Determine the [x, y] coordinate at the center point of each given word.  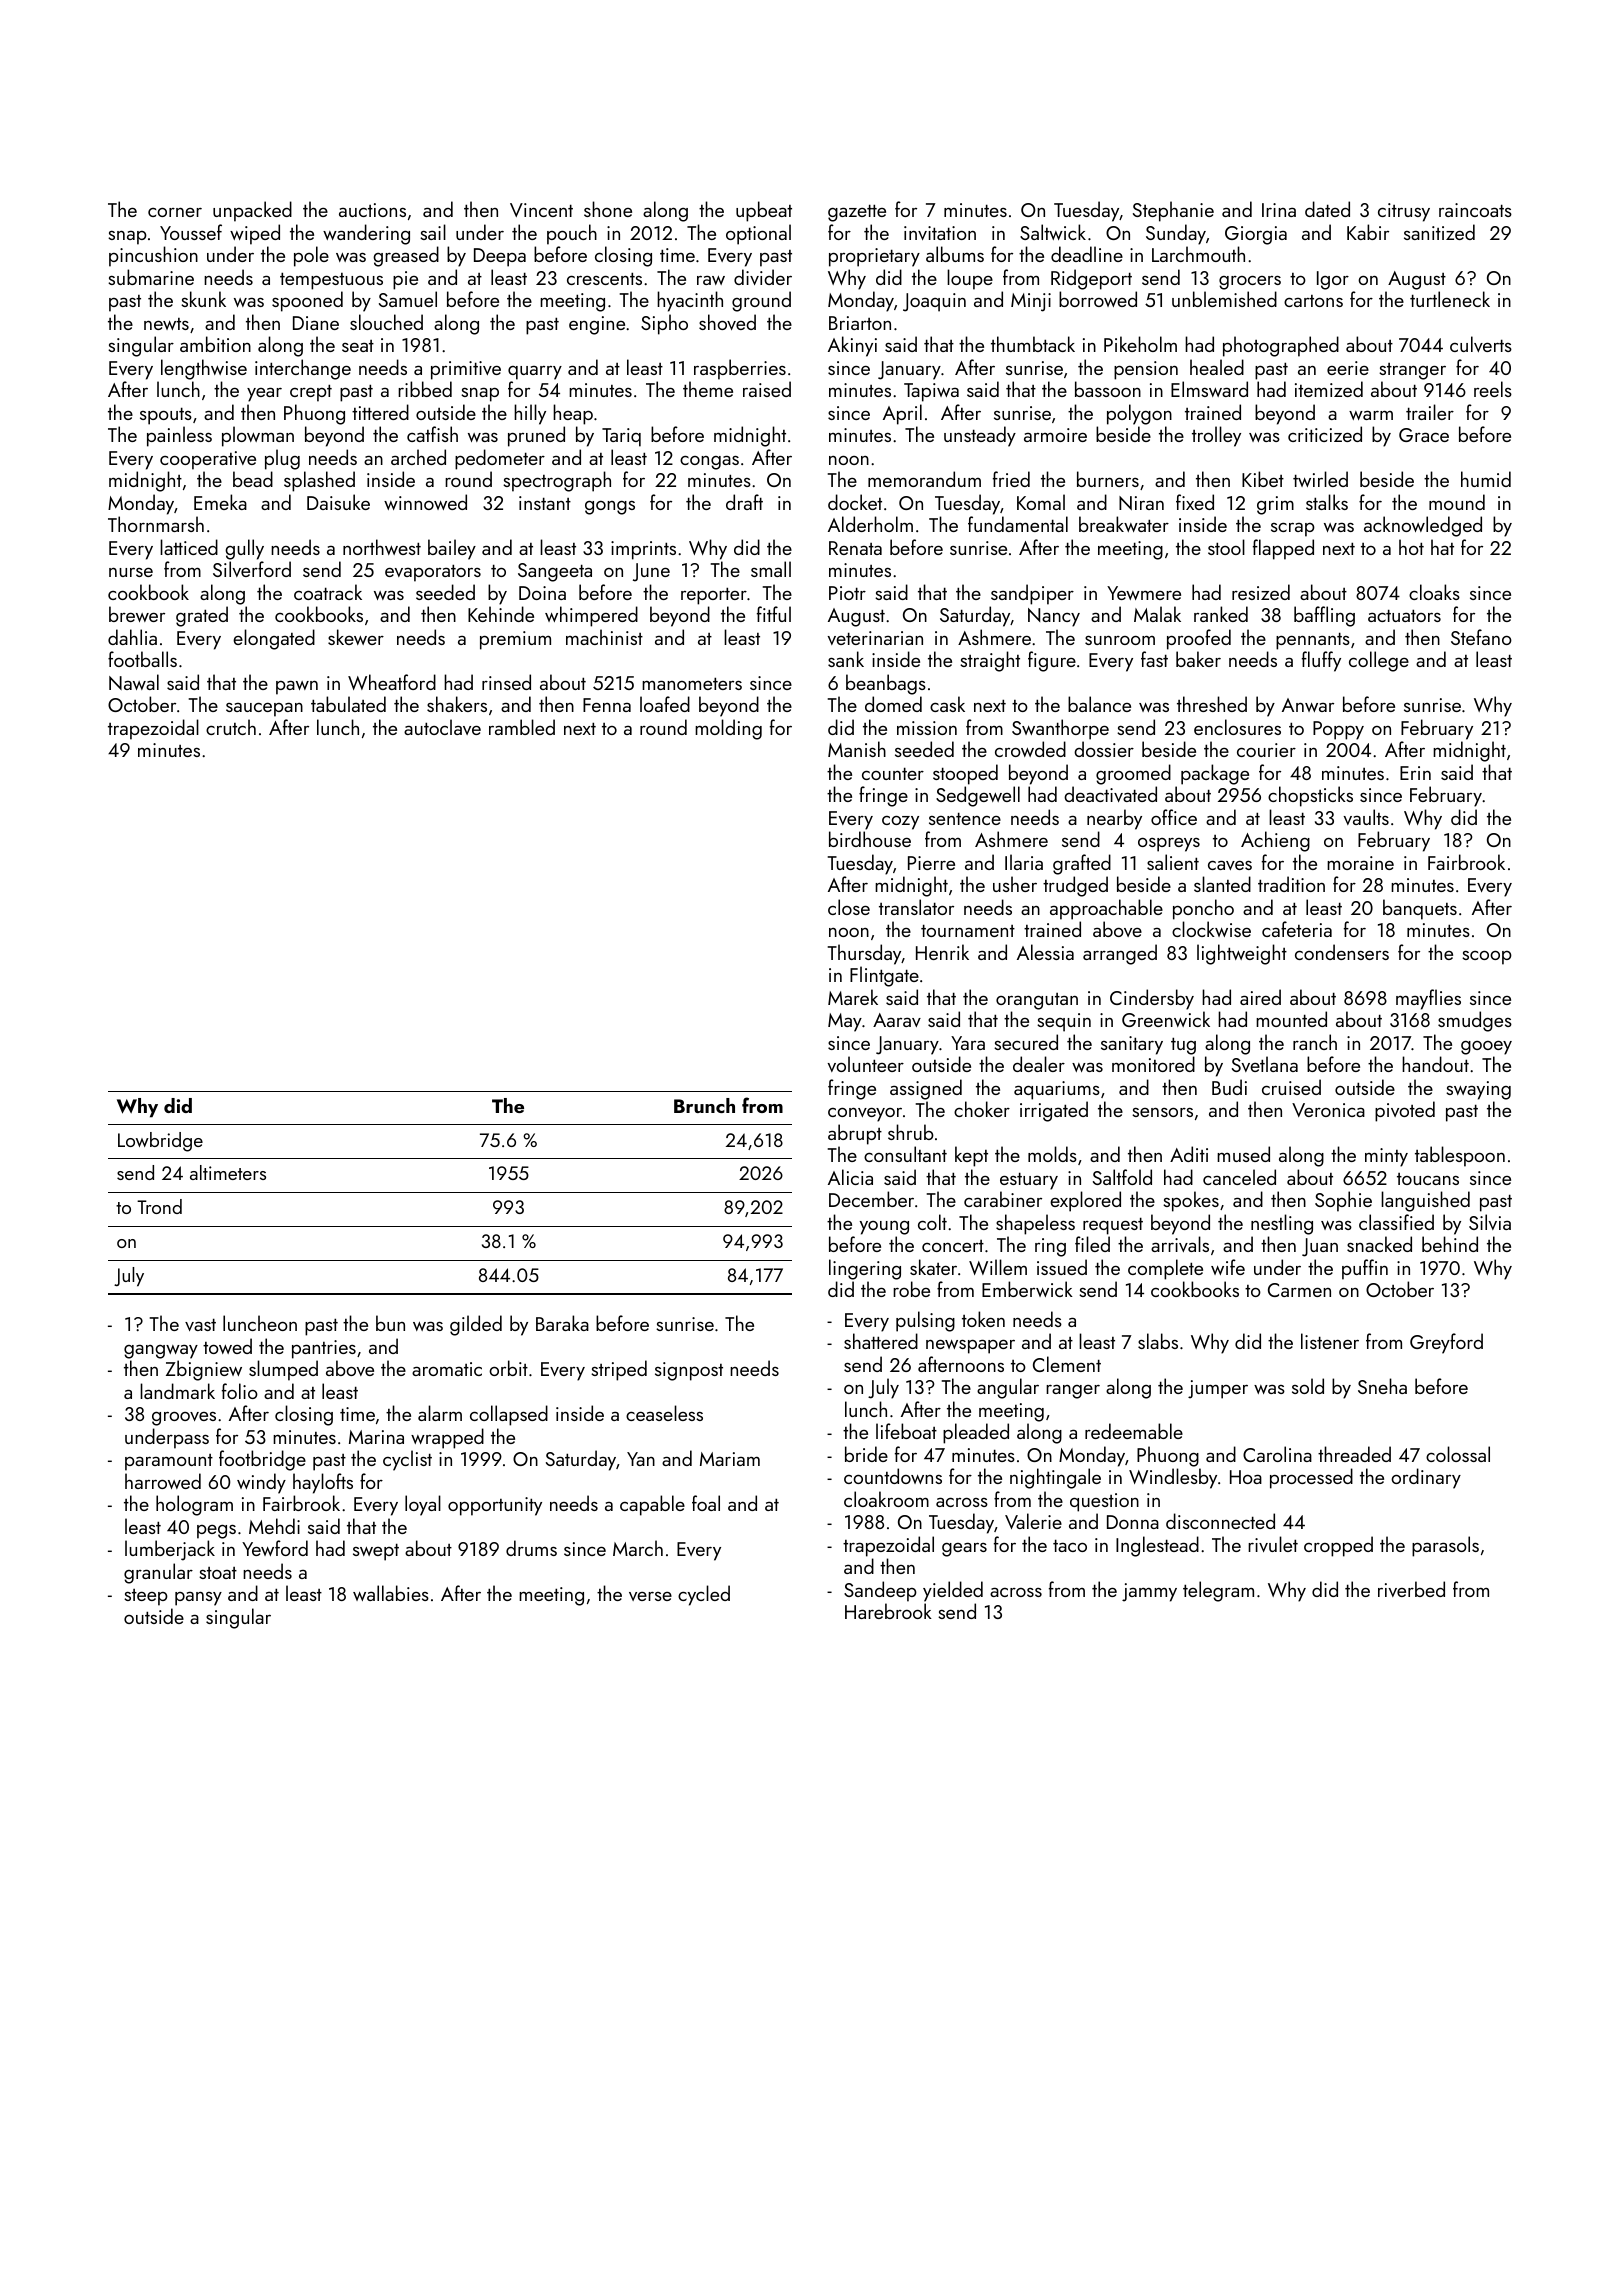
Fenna [607, 705]
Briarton [860, 323]
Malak [1157, 614]
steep [146, 1597]
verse [650, 1596]
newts [166, 324]
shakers [457, 704]
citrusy [1404, 212]
